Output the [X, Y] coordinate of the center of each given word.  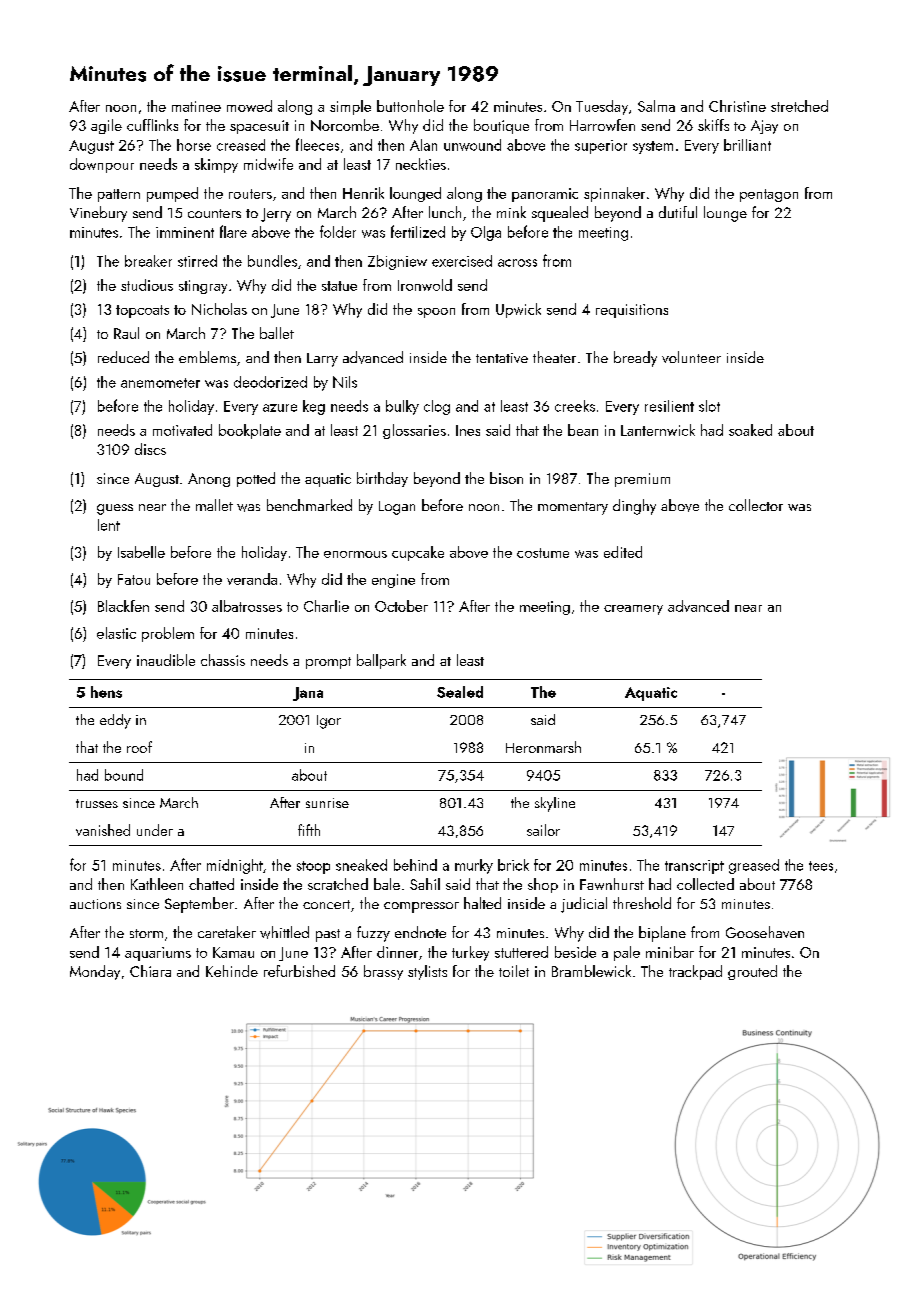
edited [623, 552]
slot [709, 406]
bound [124, 775]
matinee [196, 106]
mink [511, 212]
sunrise [327, 803]
